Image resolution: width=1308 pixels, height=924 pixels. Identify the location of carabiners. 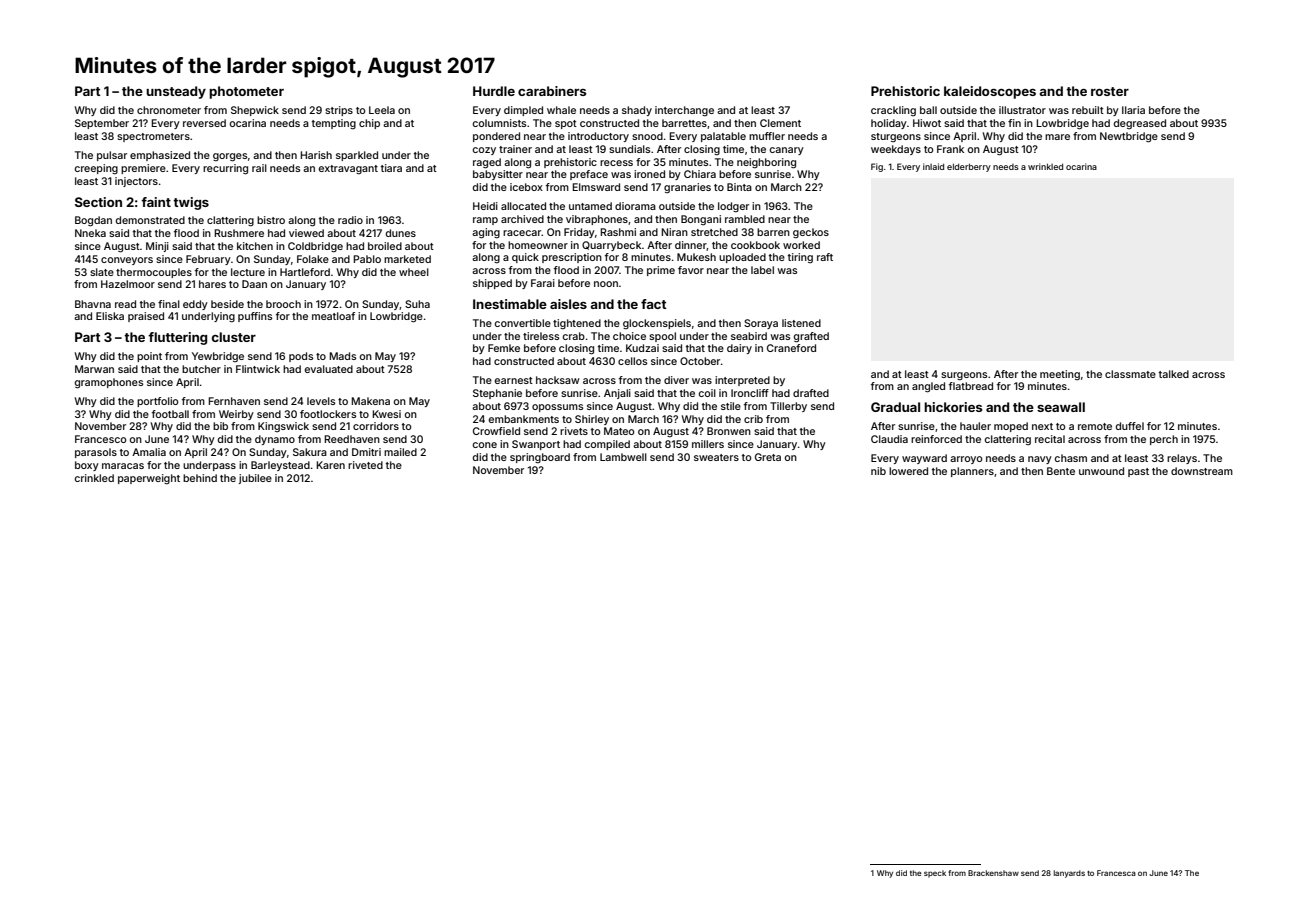
(552, 91).
